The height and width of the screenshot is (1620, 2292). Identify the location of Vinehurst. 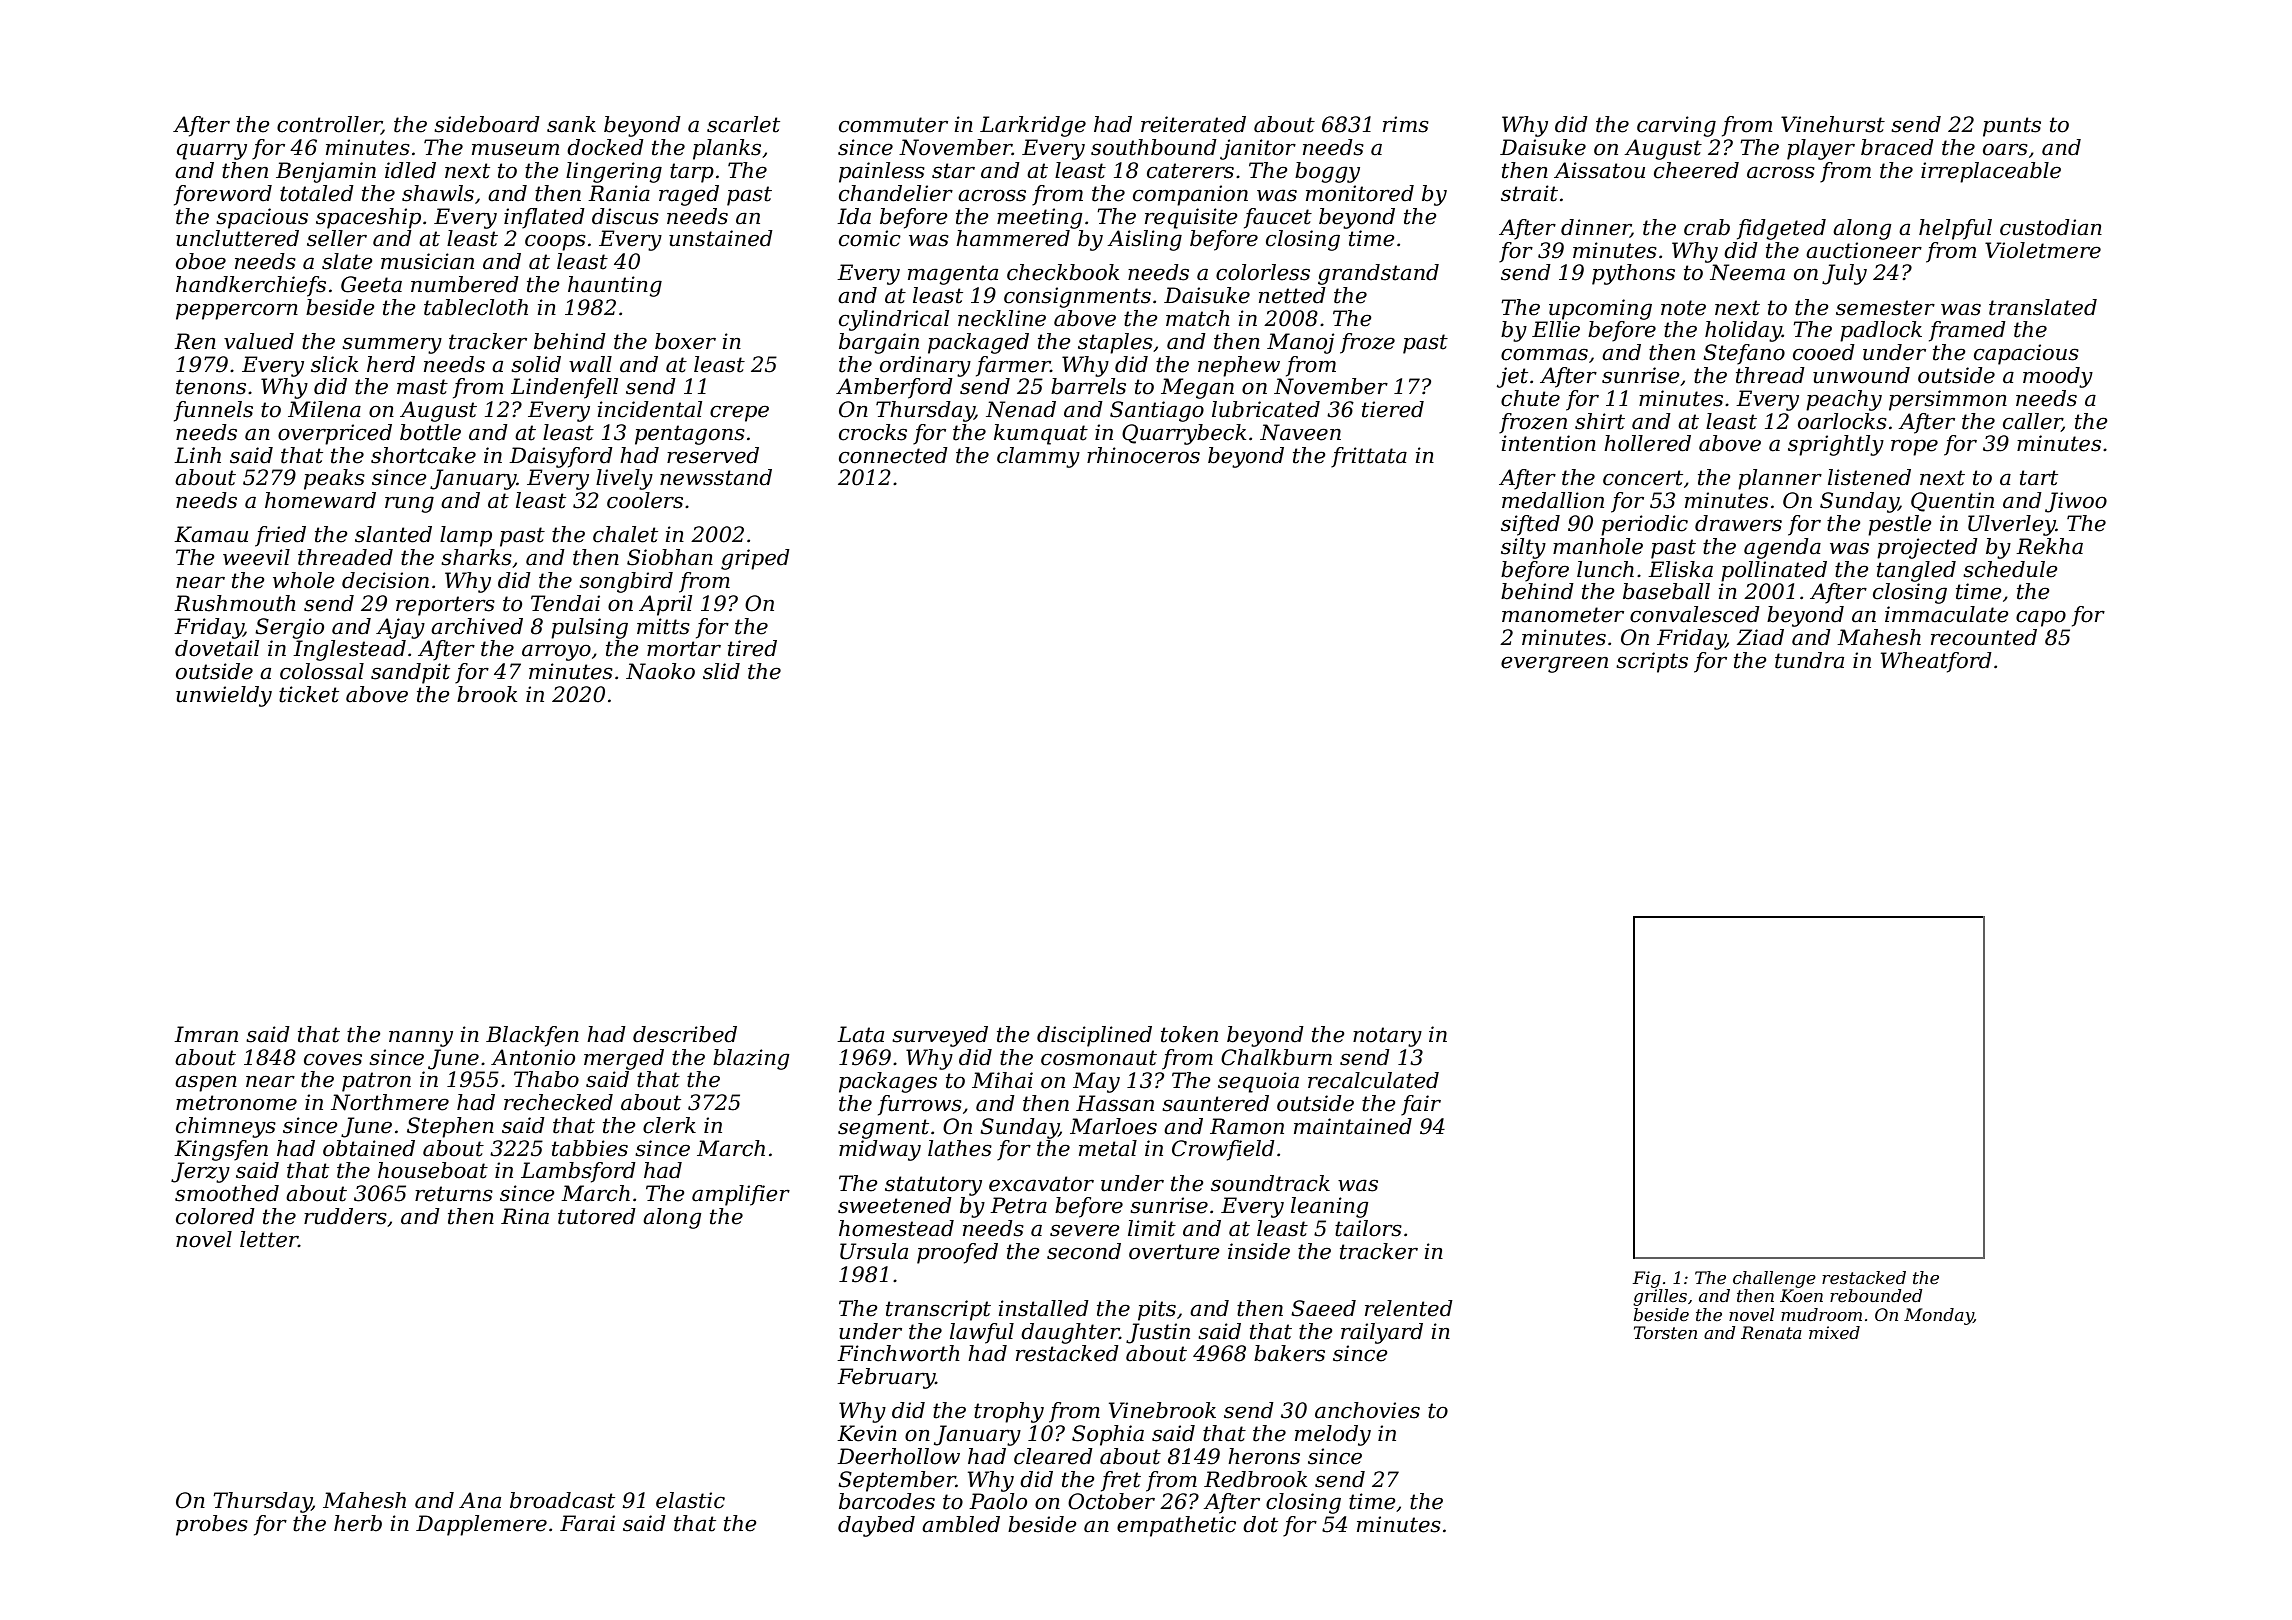
(1833, 124).
